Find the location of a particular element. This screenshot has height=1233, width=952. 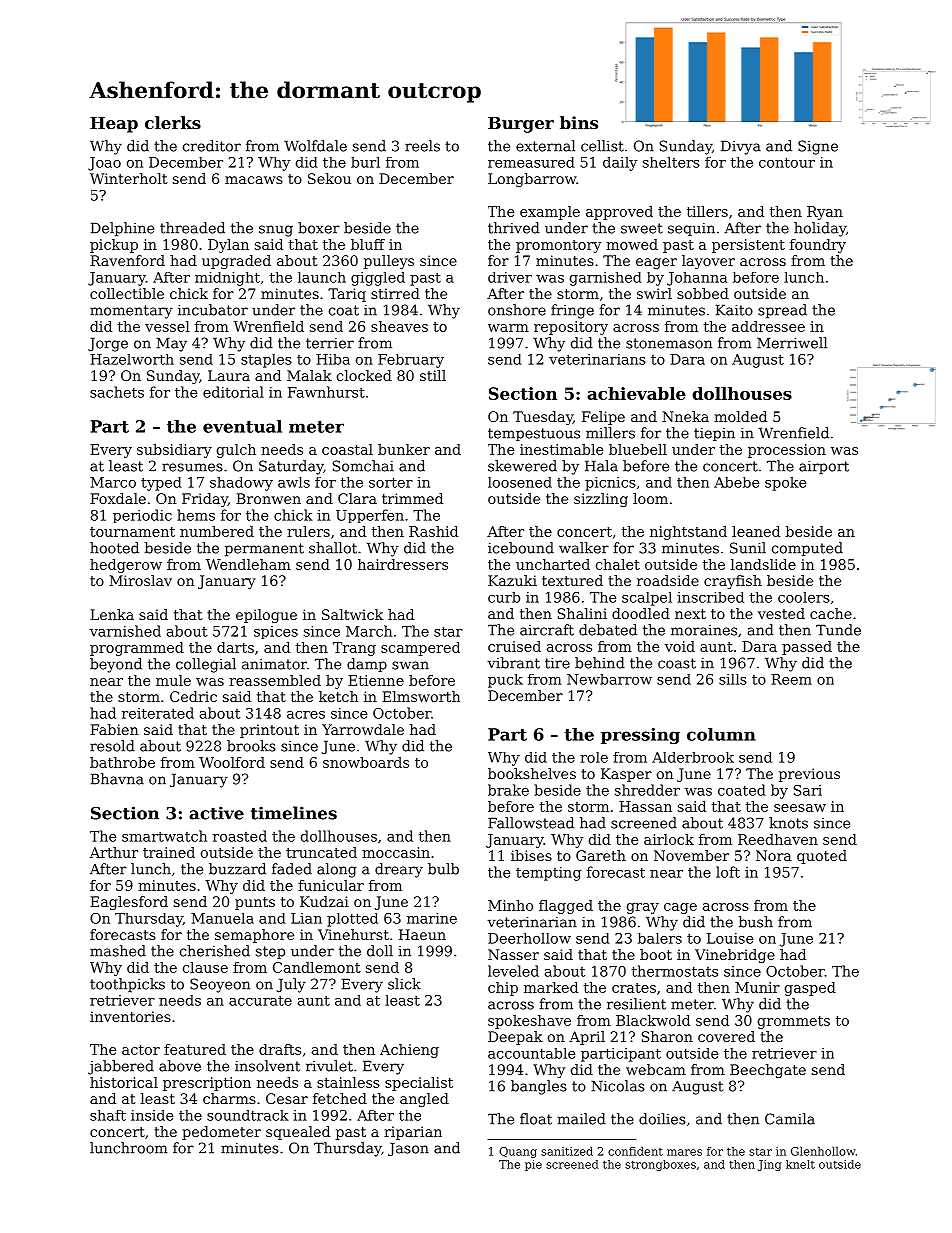

riparian is located at coordinates (413, 1133).
